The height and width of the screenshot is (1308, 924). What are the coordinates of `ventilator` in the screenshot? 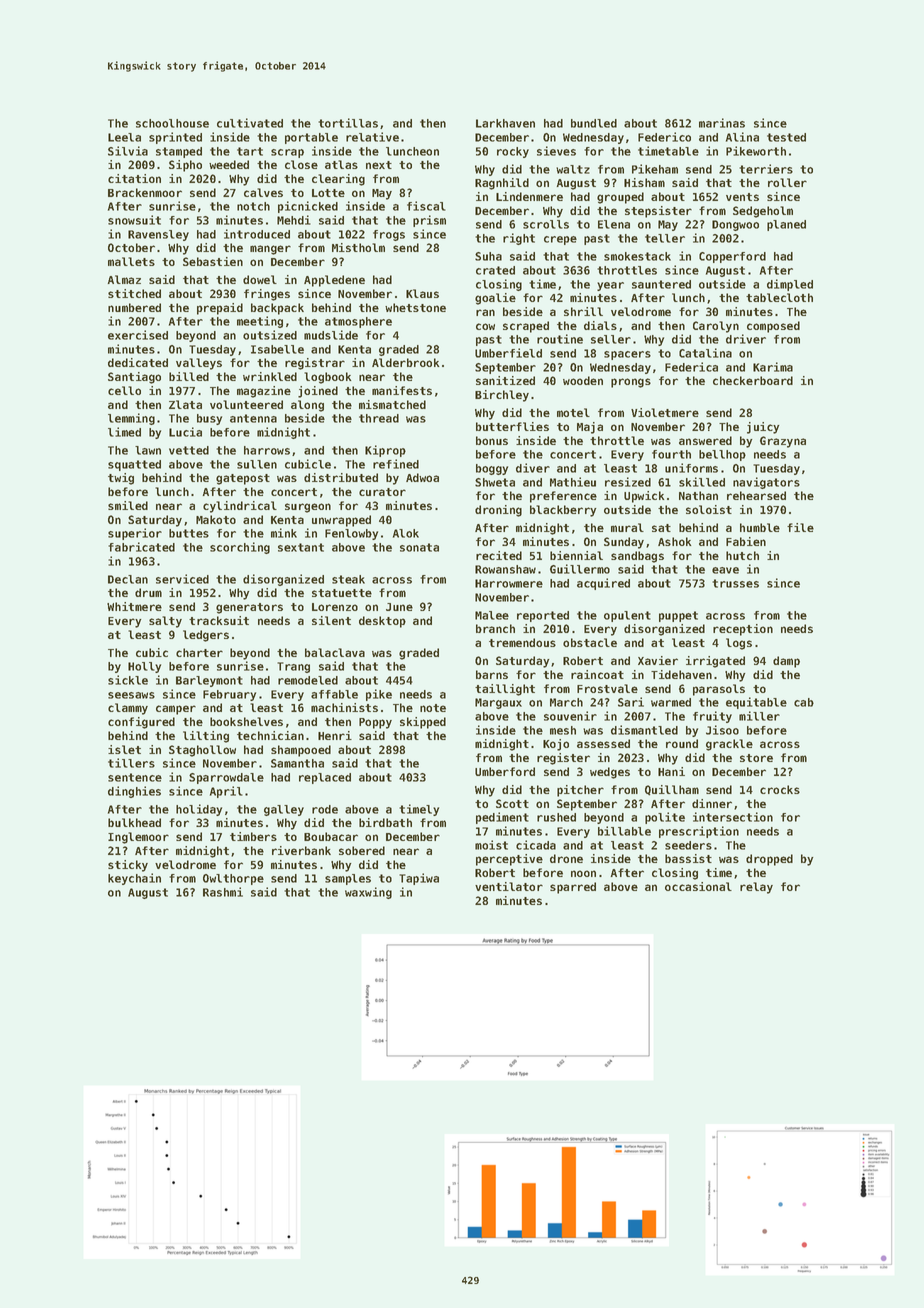 It's located at (509, 886).
